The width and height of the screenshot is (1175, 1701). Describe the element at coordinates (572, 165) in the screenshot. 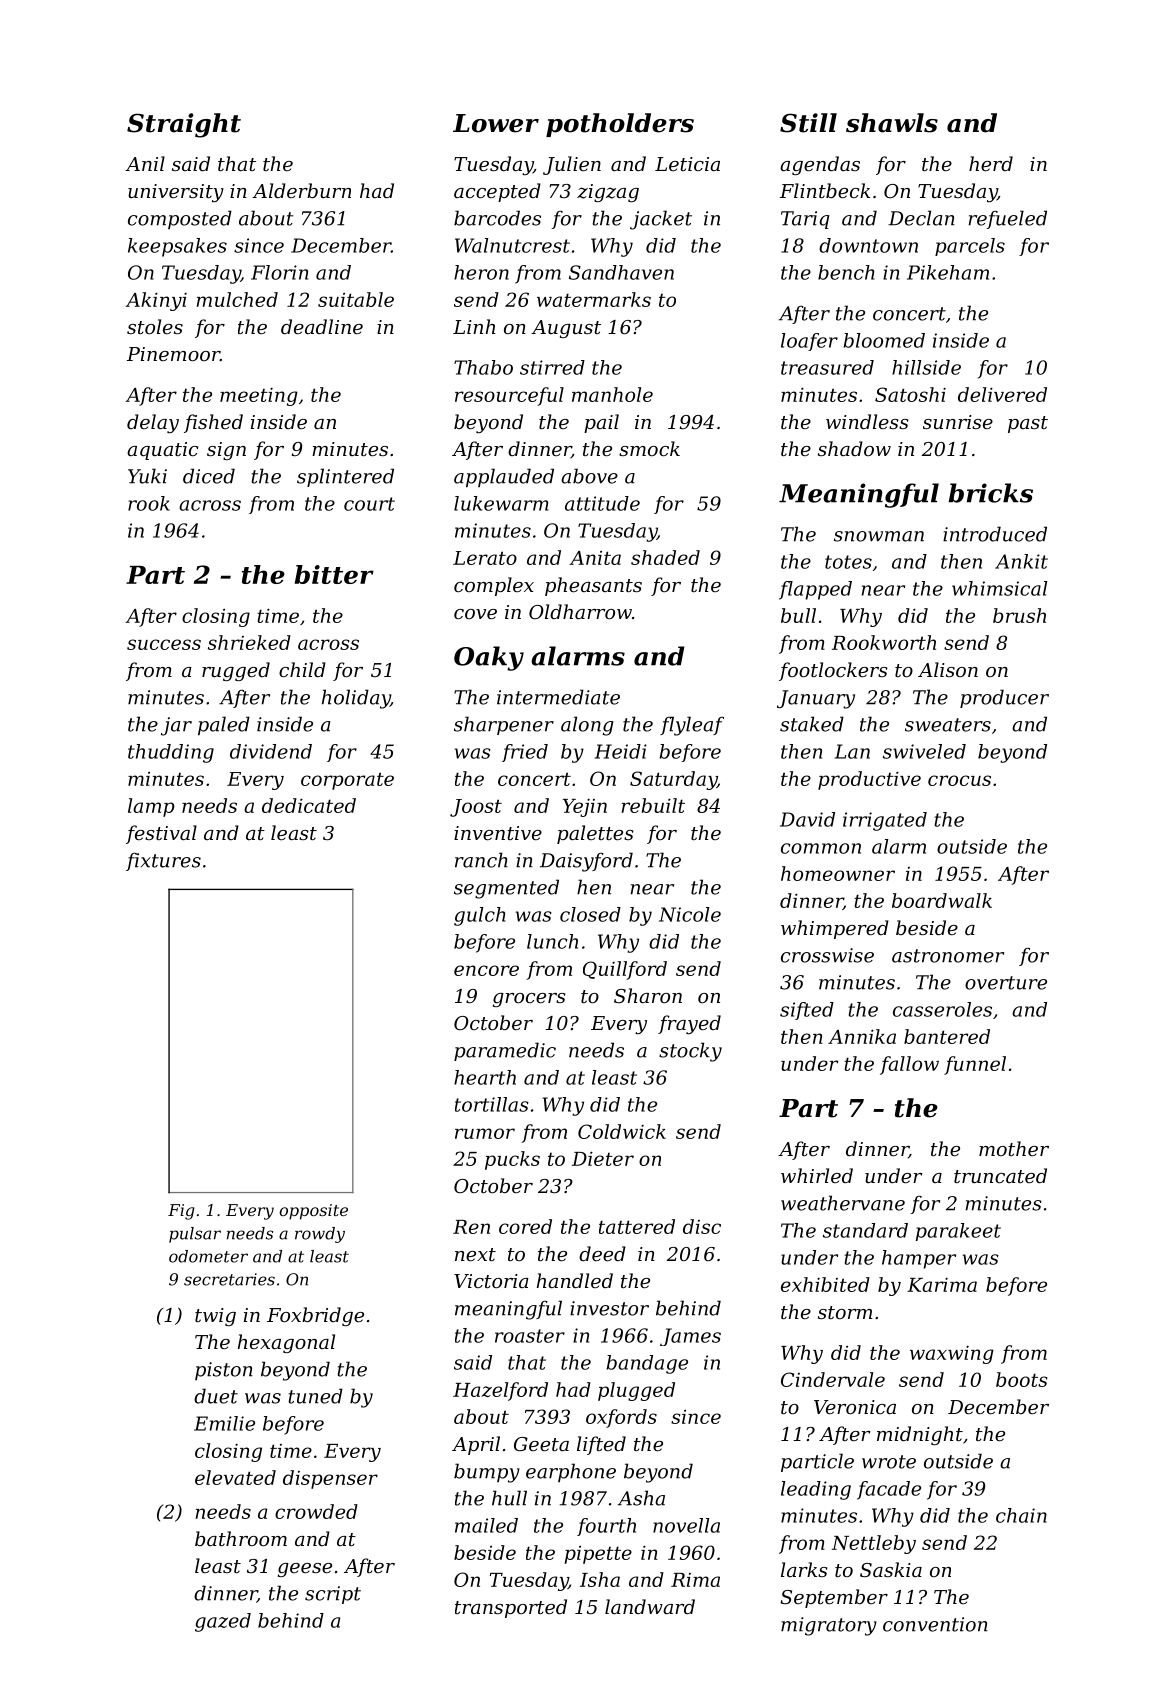

I see `Julien` at that location.
